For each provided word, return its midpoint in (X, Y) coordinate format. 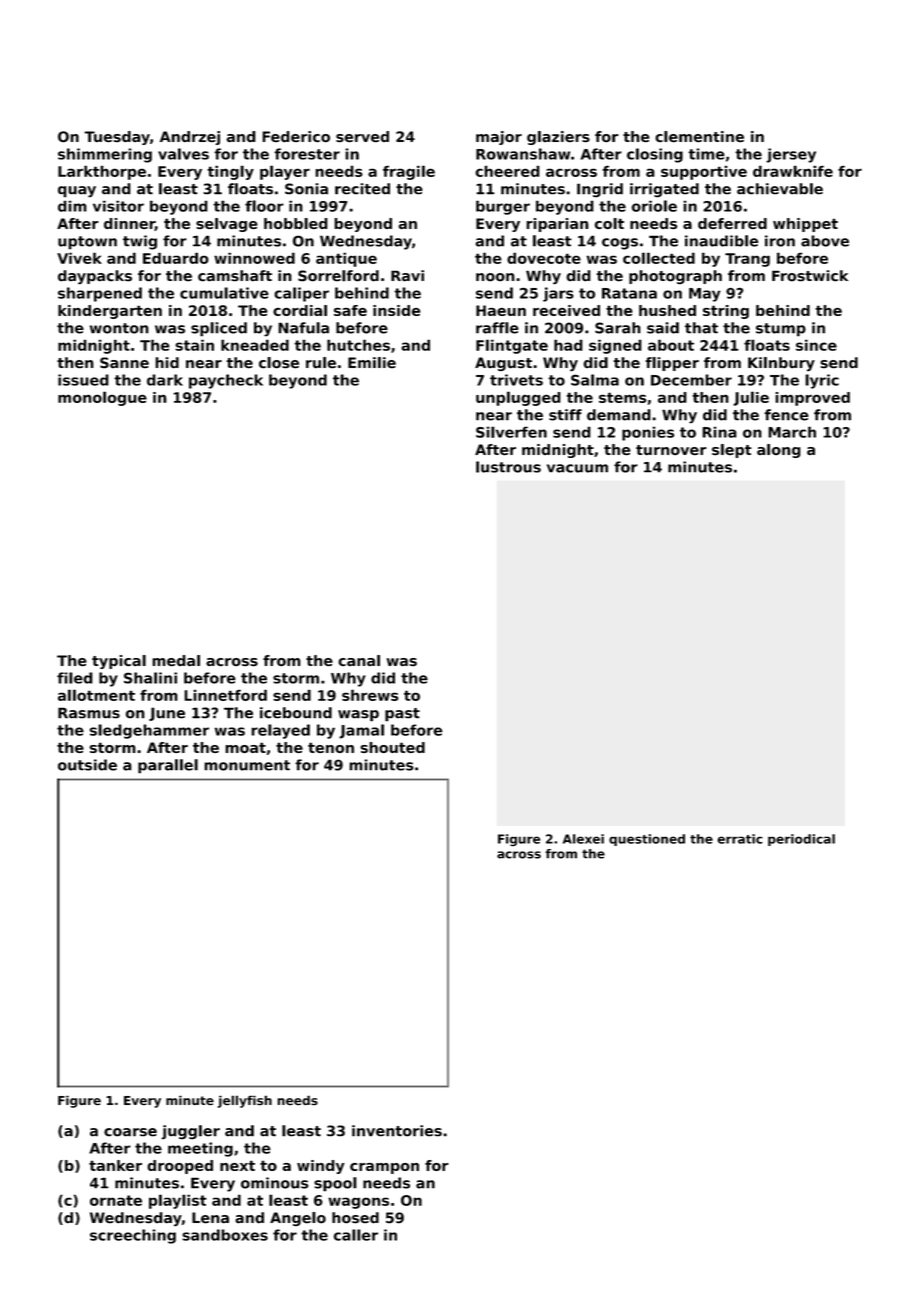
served (362, 136)
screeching (133, 1236)
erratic (740, 839)
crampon (384, 1168)
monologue (102, 398)
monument (247, 765)
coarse (130, 1132)
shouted (392, 747)
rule (321, 363)
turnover (671, 450)
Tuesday (117, 138)
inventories (397, 1131)
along (779, 451)
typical (119, 662)
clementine (699, 136)
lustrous (508, 467)
